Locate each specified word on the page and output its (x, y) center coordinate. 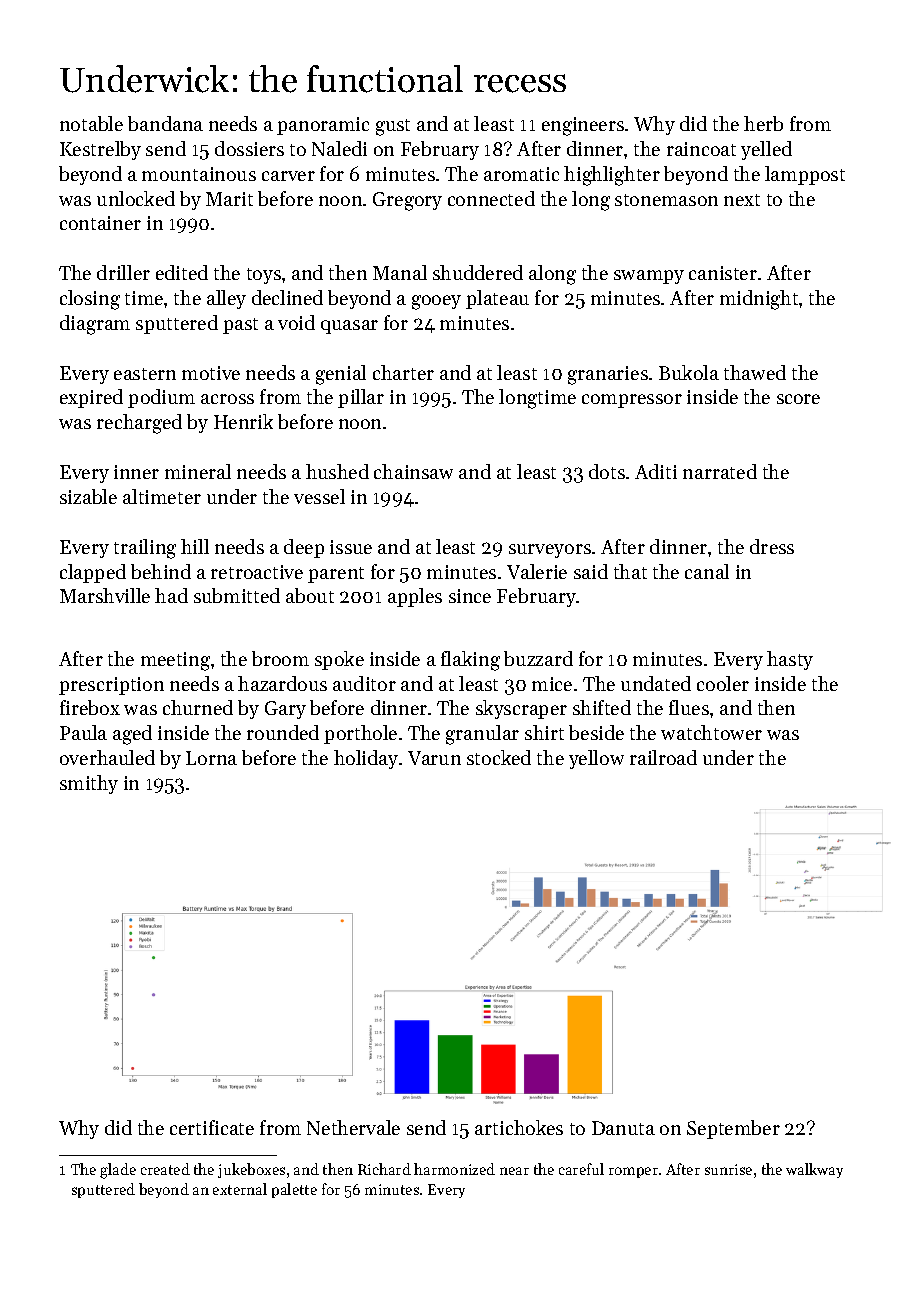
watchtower (711, 732)
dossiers (249, 148)
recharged (139, 424)
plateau (497, 299)
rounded (283, 732)
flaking (470, 661)
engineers (583, 126)
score (798, 399)
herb (763, 123)
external (240, 1189)
